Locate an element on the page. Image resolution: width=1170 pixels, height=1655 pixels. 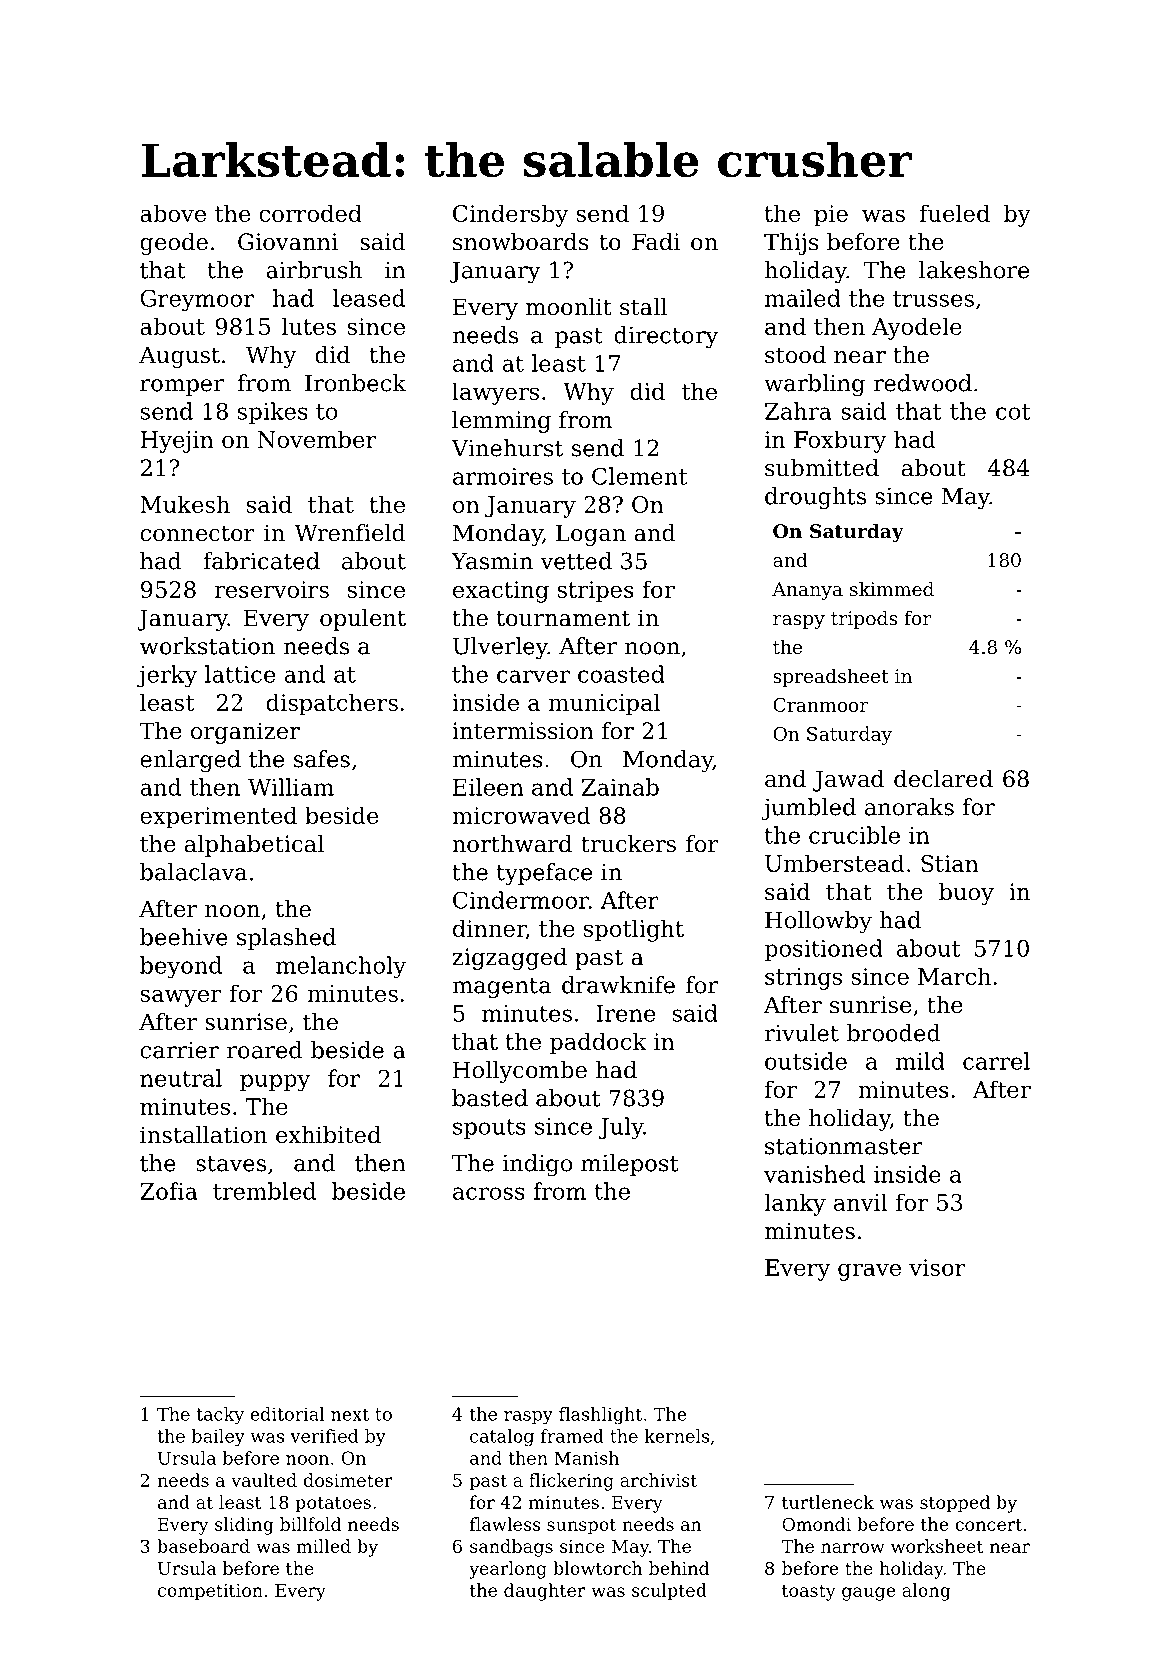
balaclava is located at coordinates (193, 872).
